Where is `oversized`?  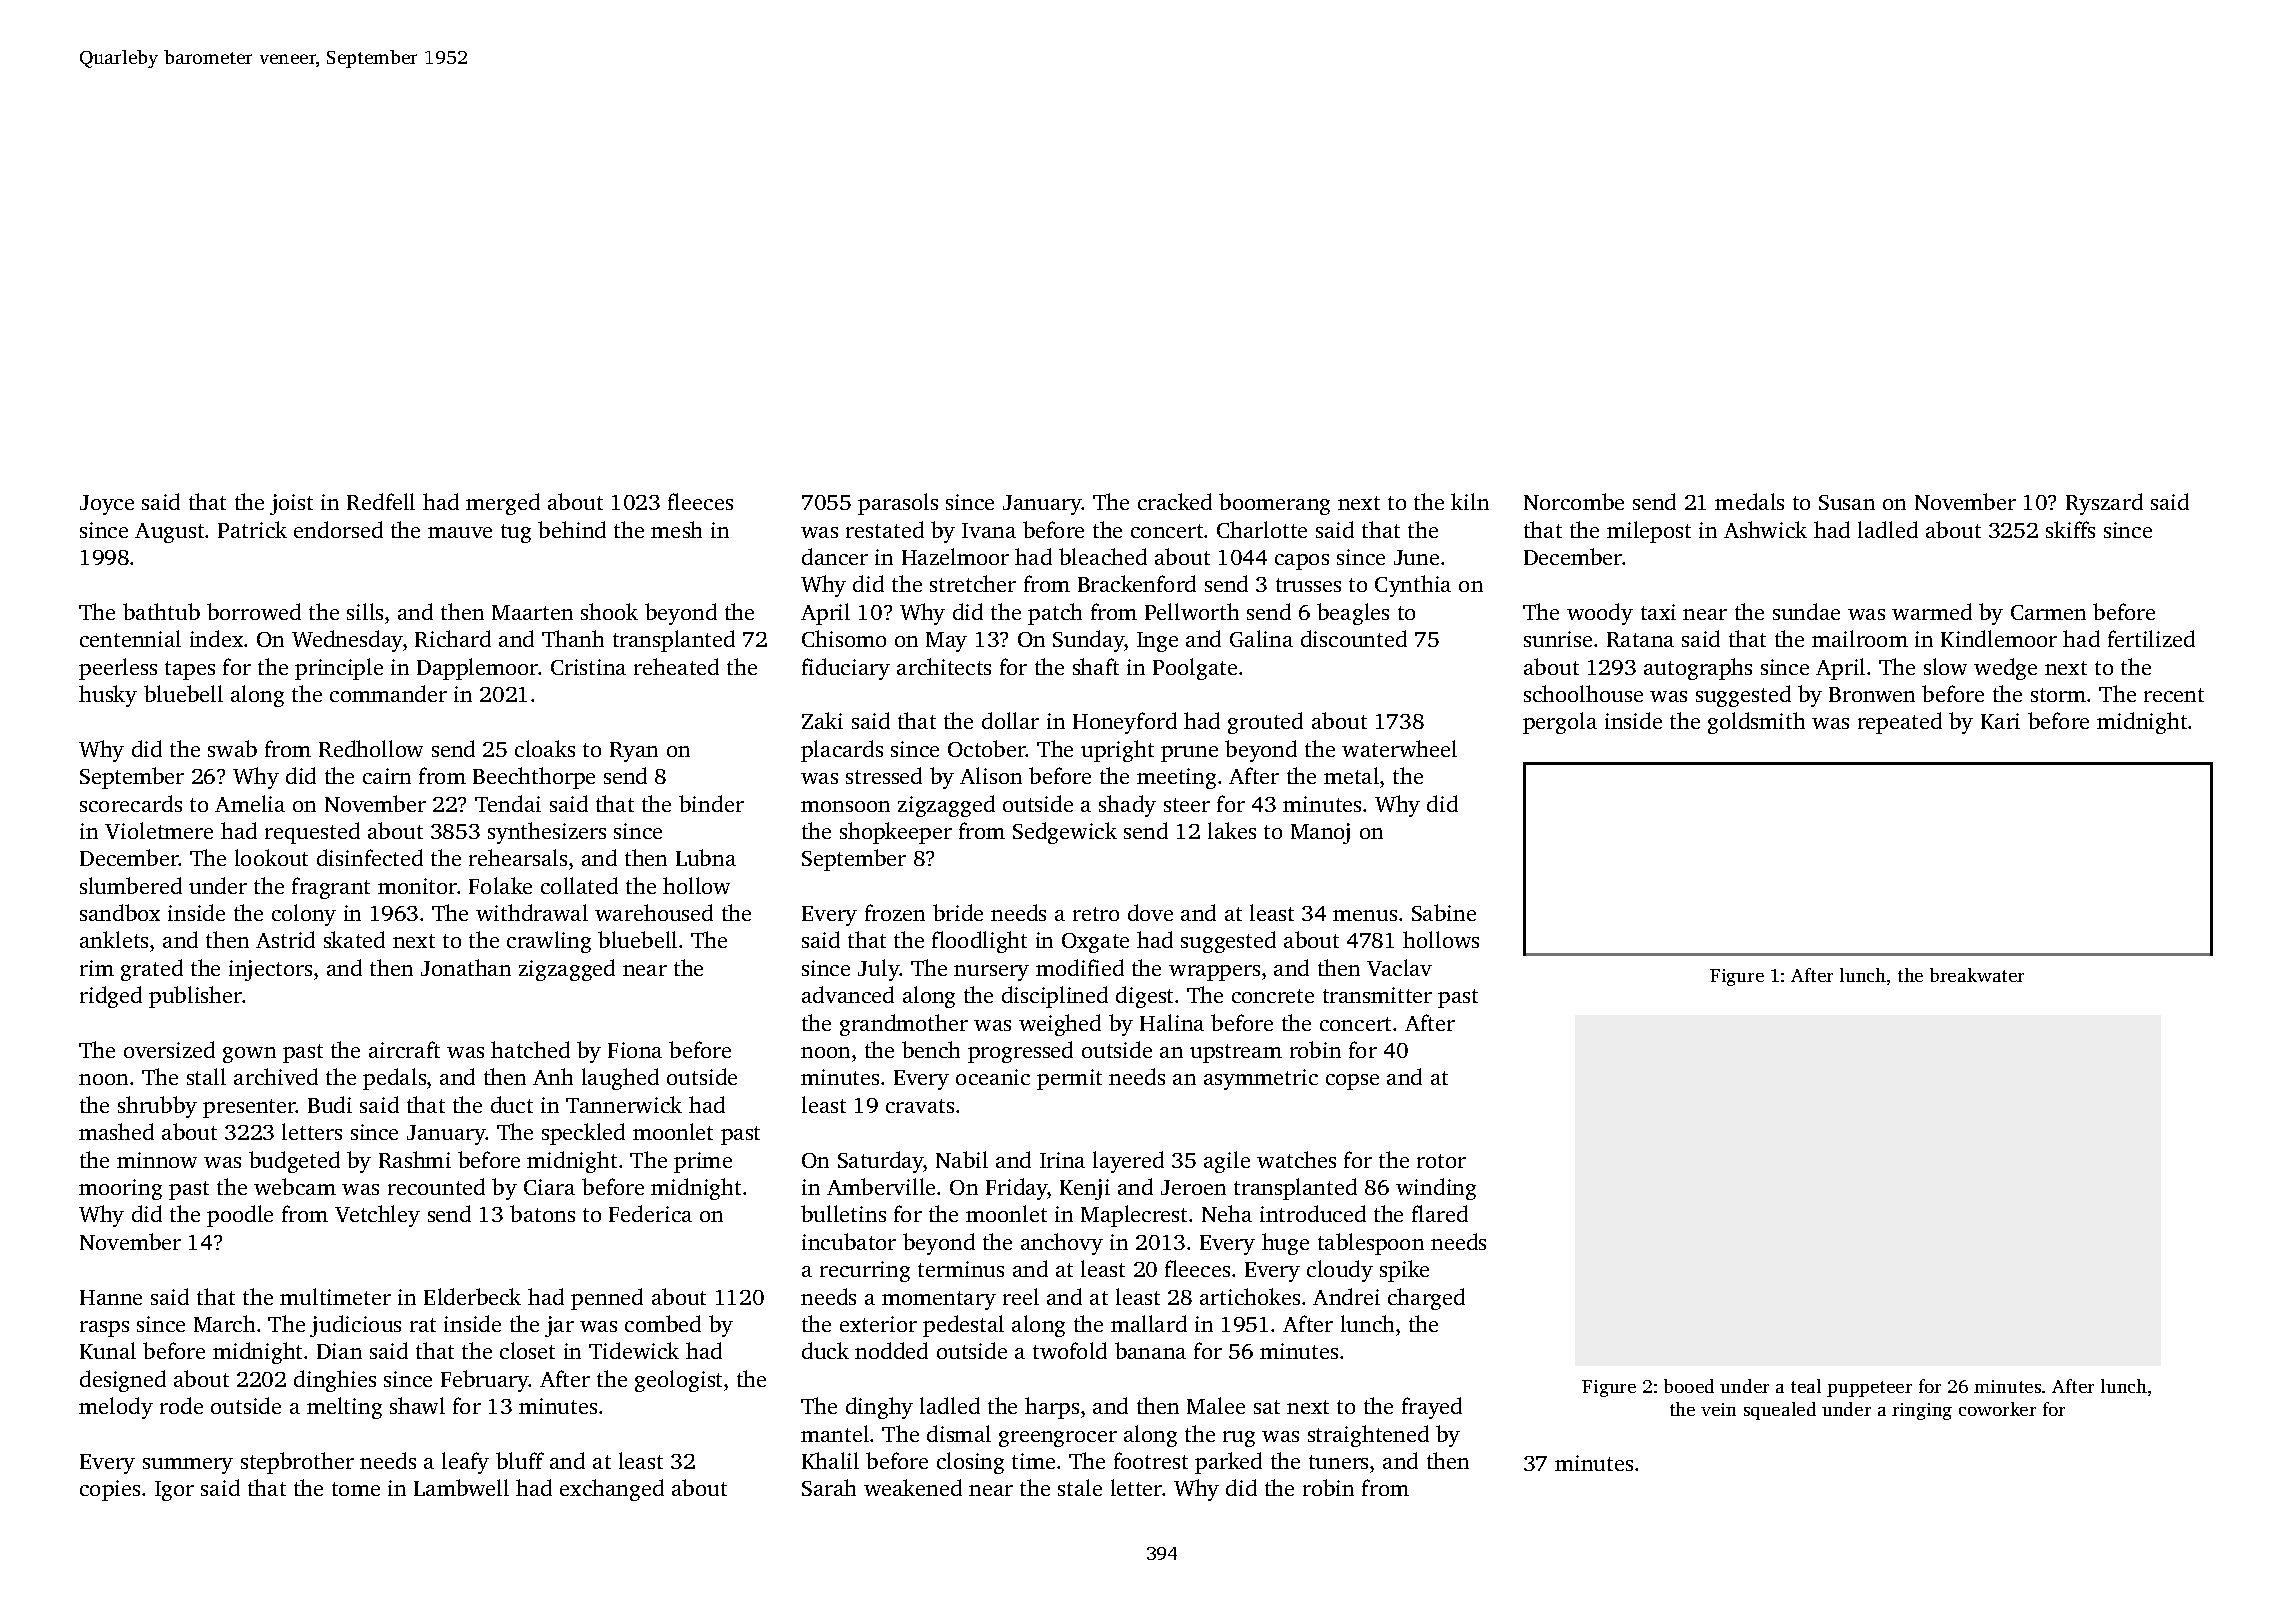
oversized is located at coordinates (169, 1049).
